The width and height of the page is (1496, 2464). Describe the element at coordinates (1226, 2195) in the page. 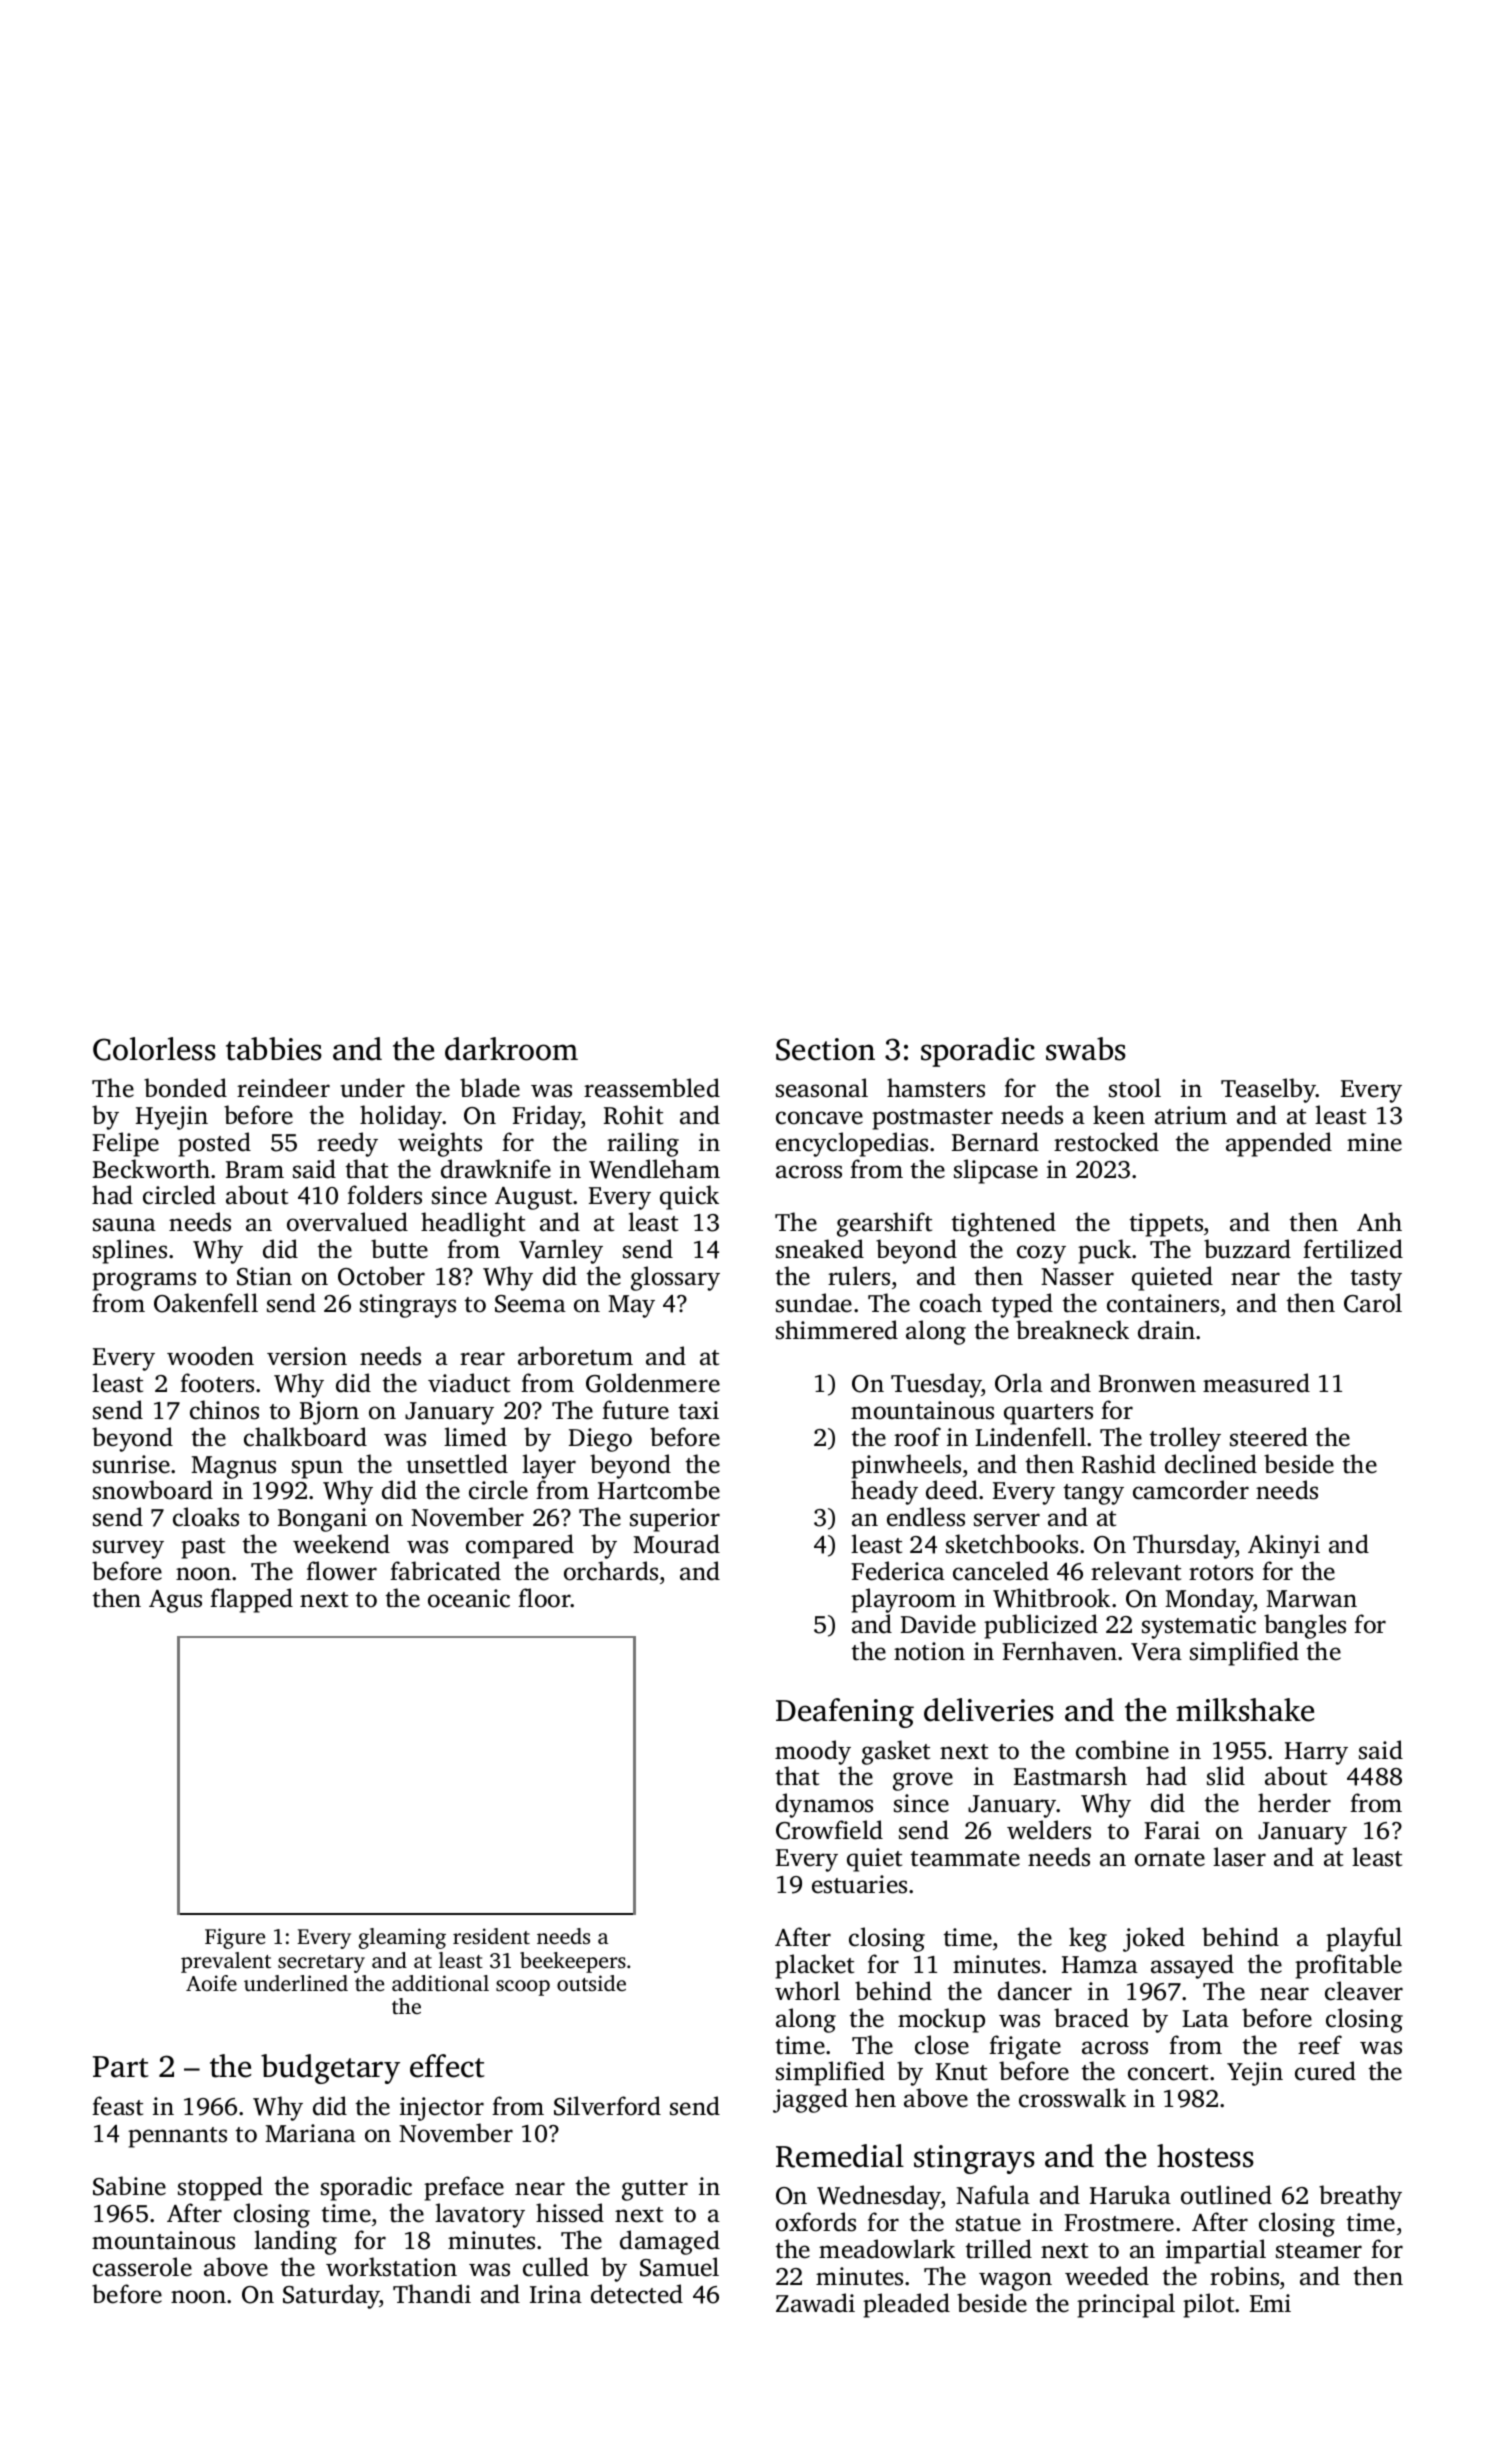

I see `outlined` at that location.
